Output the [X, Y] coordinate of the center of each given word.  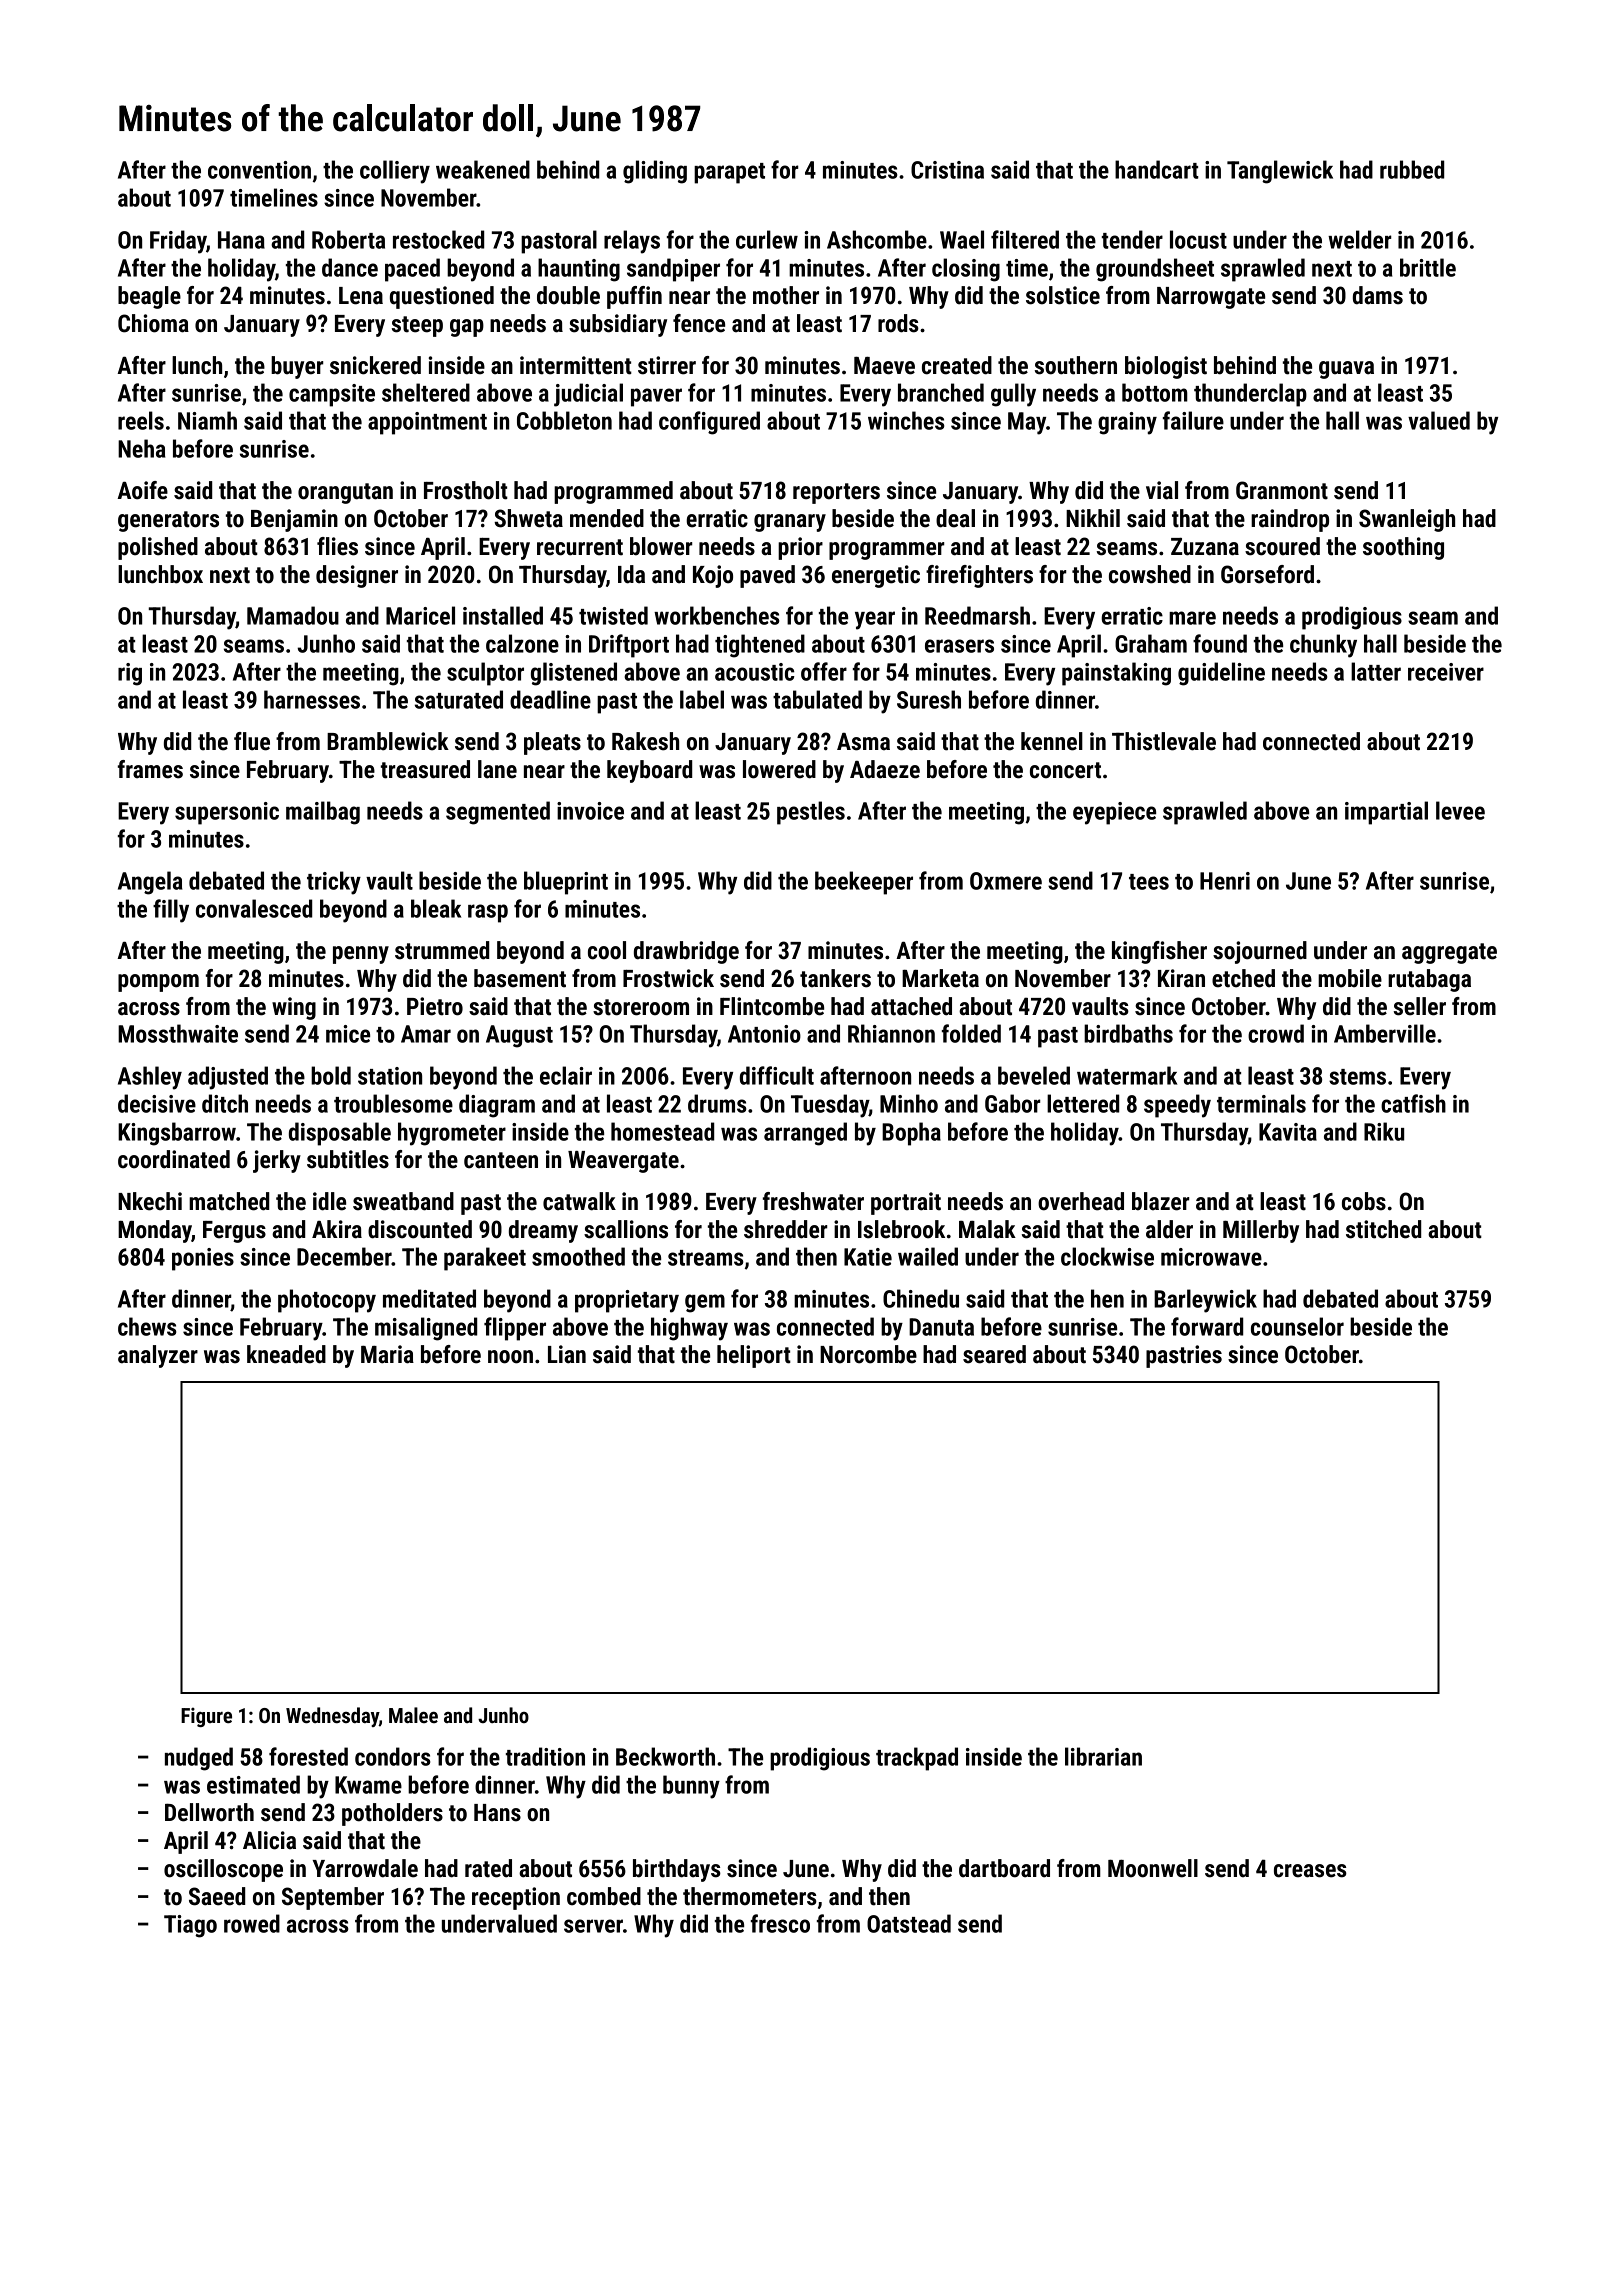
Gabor [1013, 1103]
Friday [178, 242]
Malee [413, 1715]
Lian [567, 1354]
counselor [1297, 1326]
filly [171, 911]
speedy [1177, 1106]
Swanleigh [1407, 520]
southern [1076, 365]
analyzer [158, 1356]
